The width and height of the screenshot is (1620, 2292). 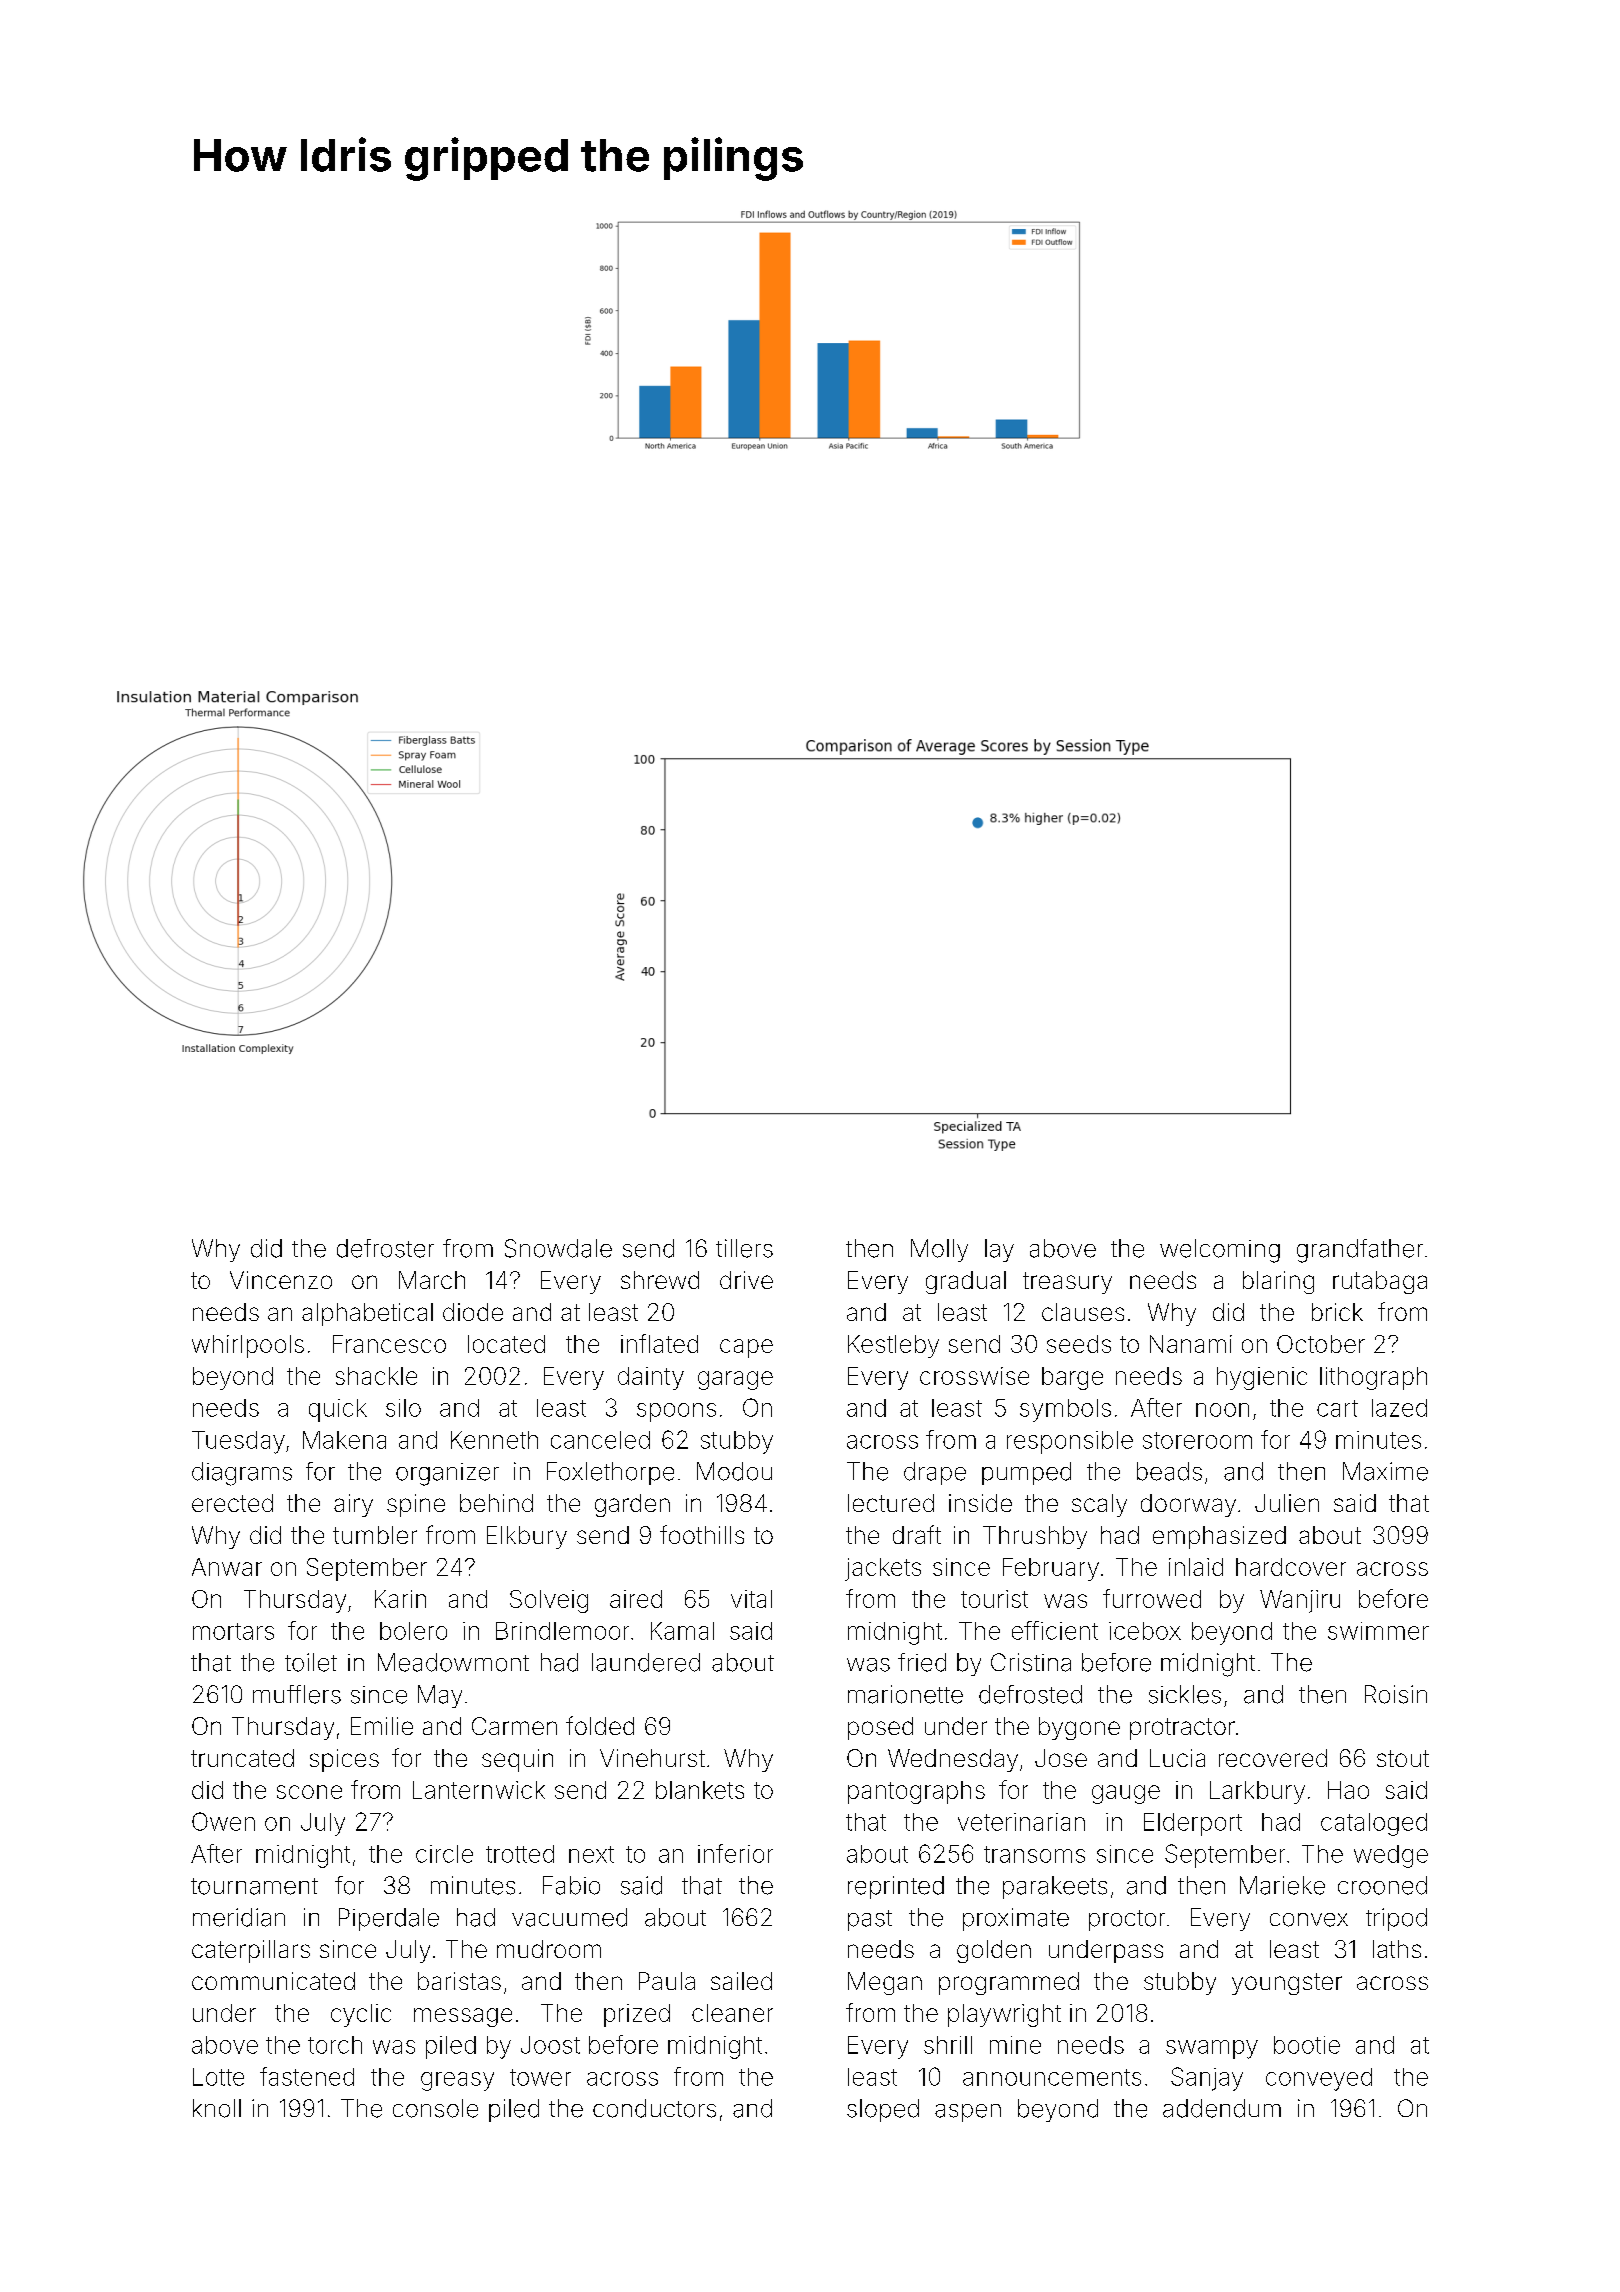 What do you see at coordinates (297, 1694) in the screenshot?
I see `mufflers` at bounding box center [297, 1694].
